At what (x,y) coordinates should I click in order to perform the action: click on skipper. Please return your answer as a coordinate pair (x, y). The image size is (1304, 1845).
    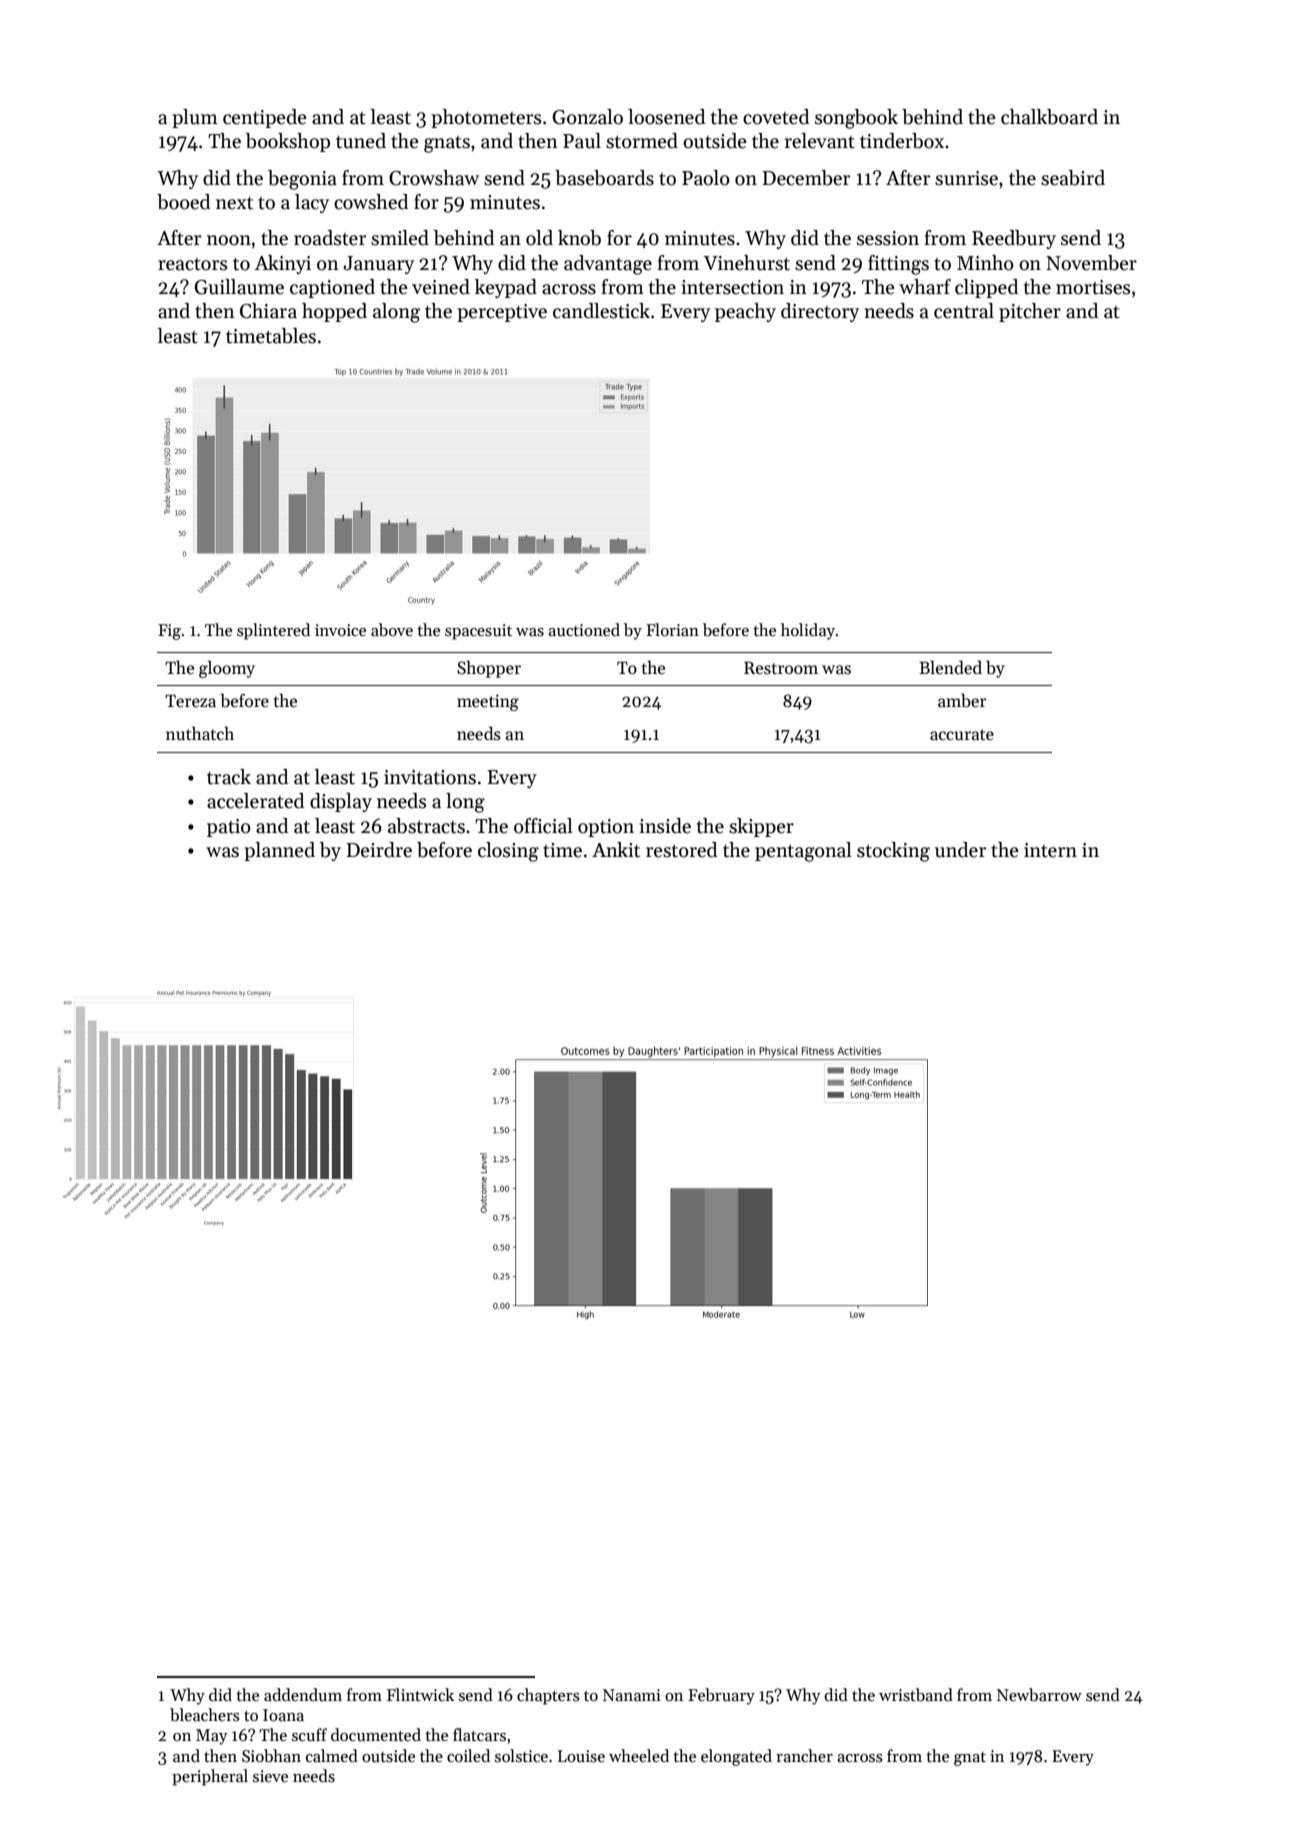
    Looking at the image, I should click on (761, 827).
